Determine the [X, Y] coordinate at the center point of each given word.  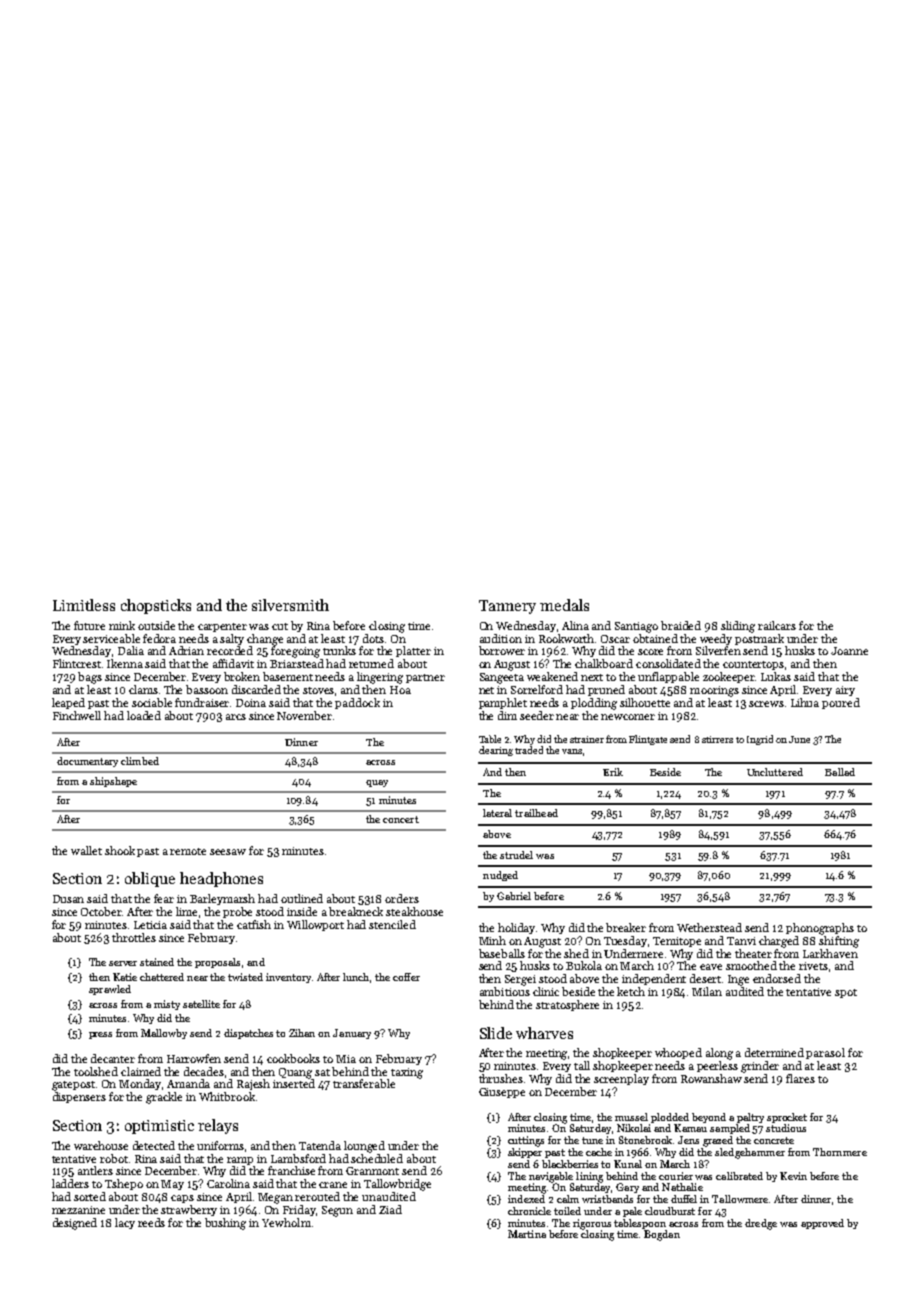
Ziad [390, 1209]
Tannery [507, 607]
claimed [141, 1071]
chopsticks [156, 606]
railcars [777, 625]
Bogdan [662, 1235]
